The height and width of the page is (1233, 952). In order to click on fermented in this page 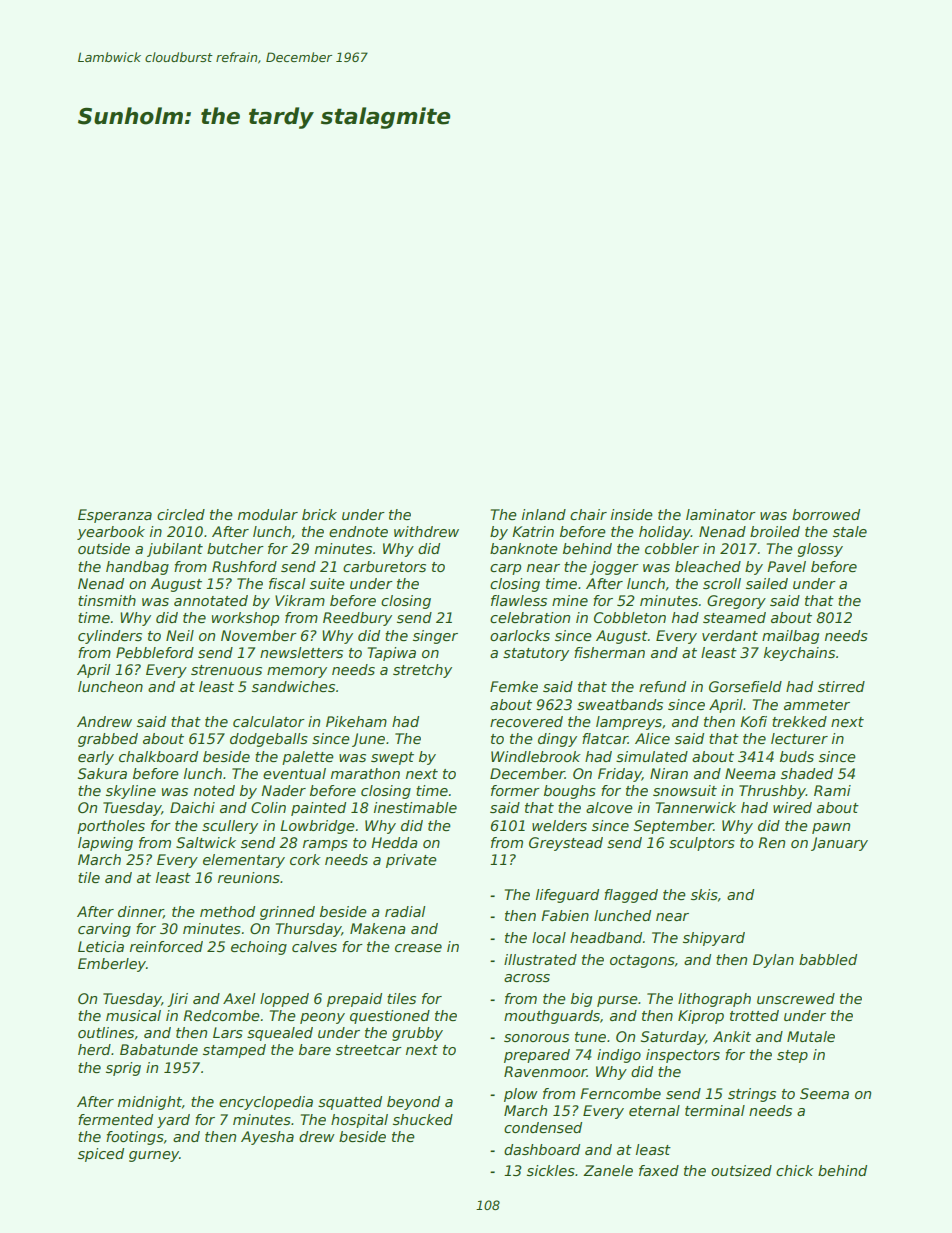, I will do `click(115, 1119)`.
